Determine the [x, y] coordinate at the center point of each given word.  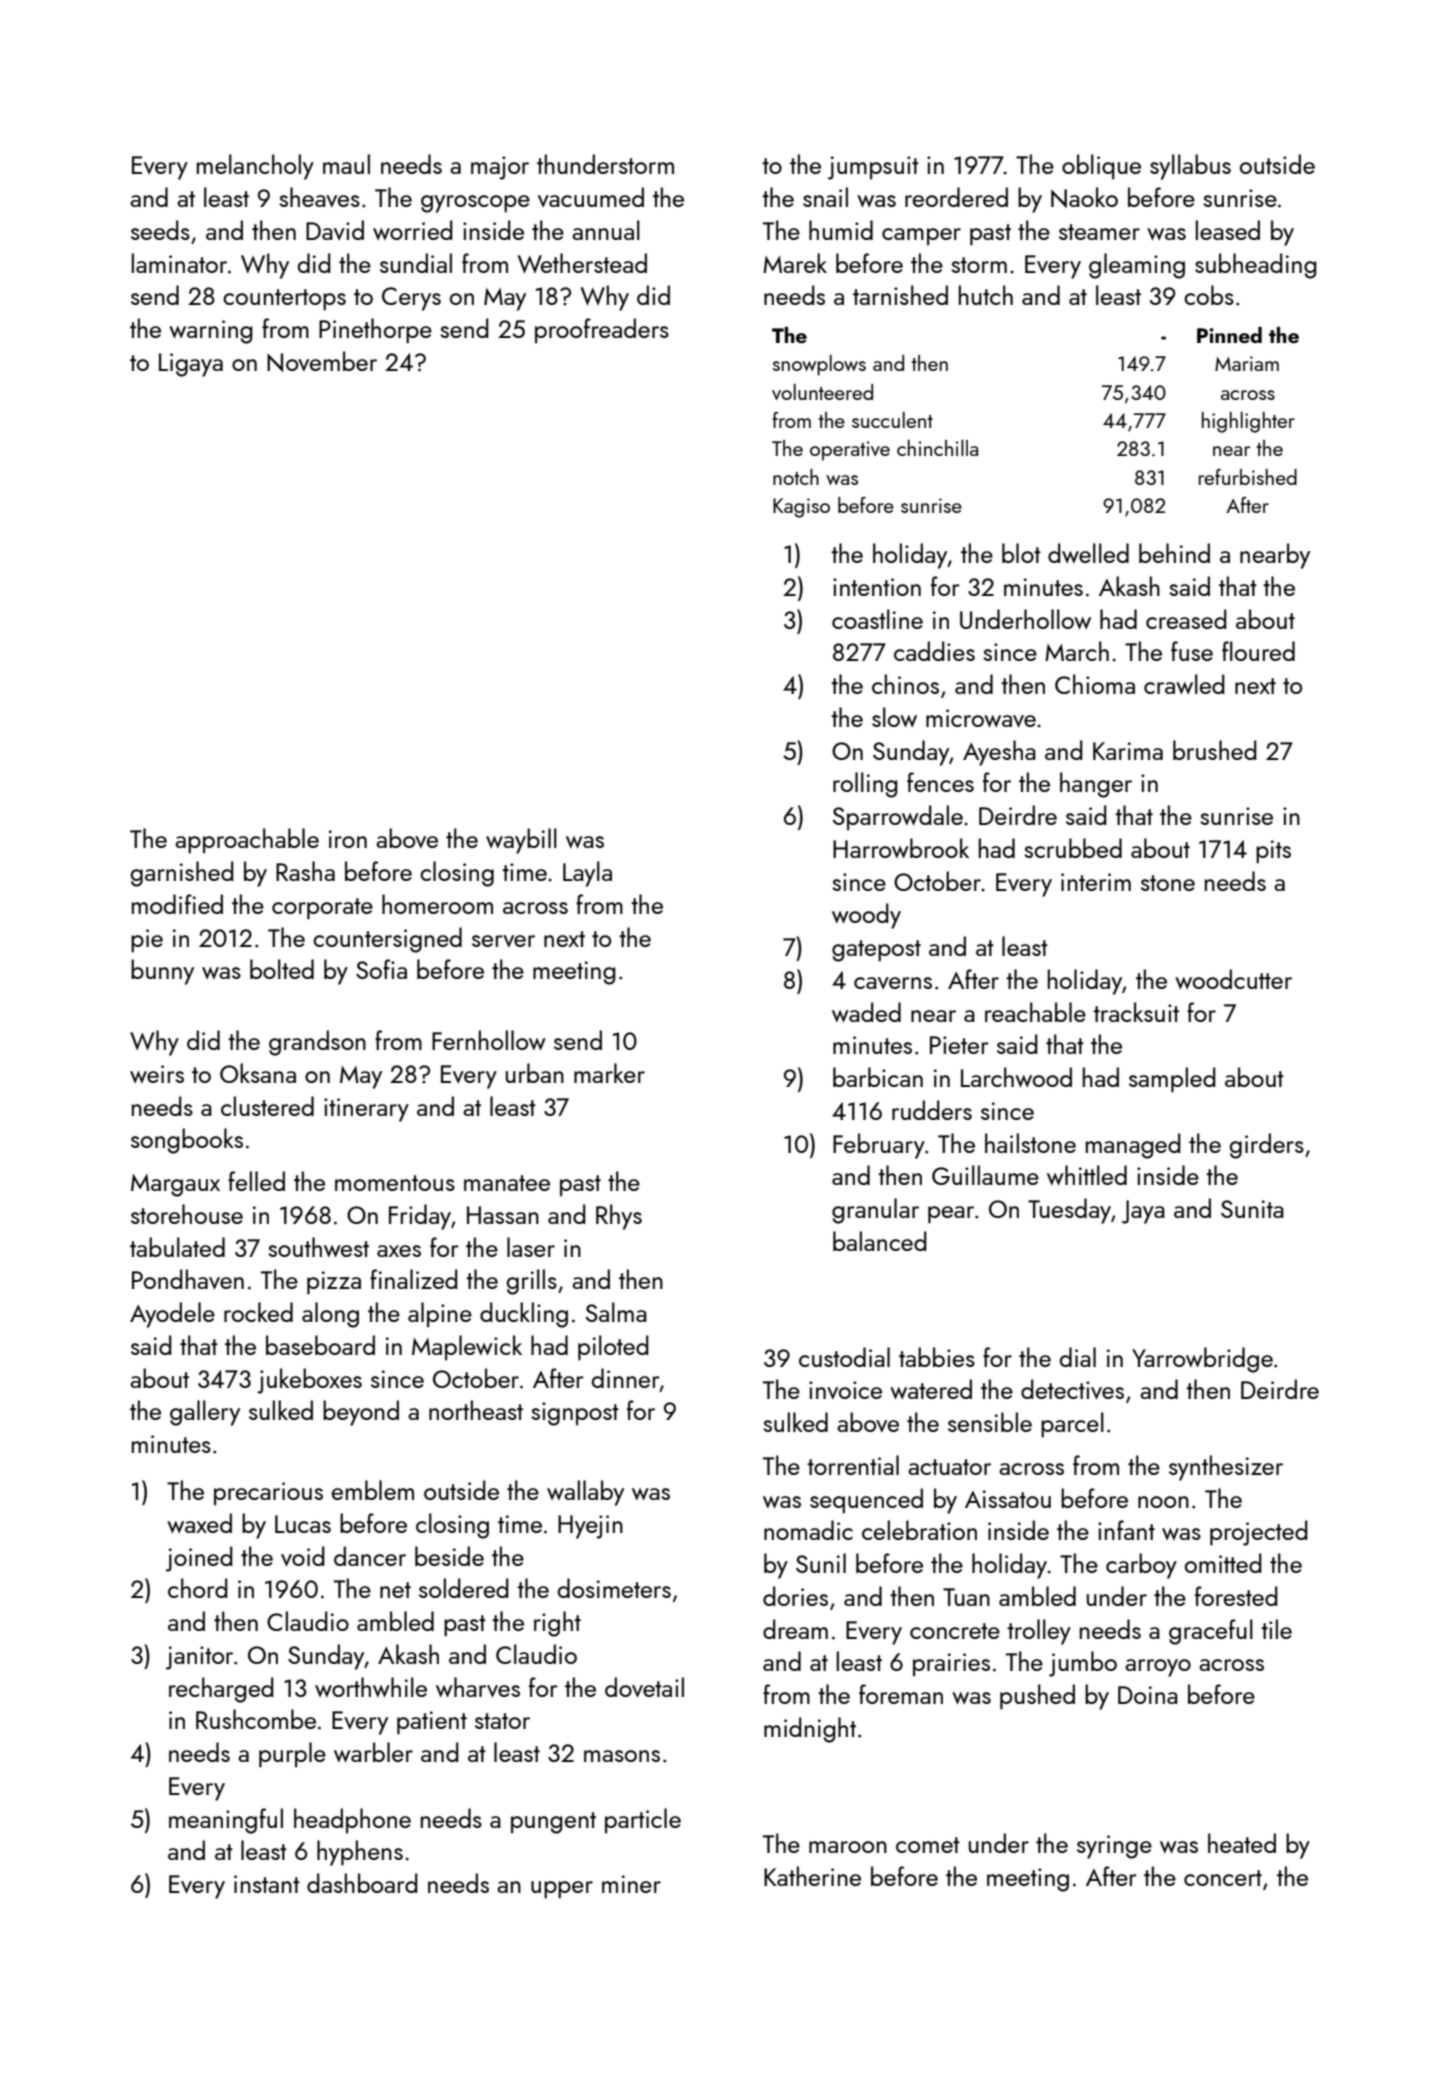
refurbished [1248, 477]
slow [894, 717]
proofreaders [602, 331]
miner [631, 1884]
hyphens [360, 1853]
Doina [1148, 1695]
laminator [179, 263]
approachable [247, 841]
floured [1258, 651]
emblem [373, 1490]
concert [1223, 1878]
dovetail [644, 1687]
